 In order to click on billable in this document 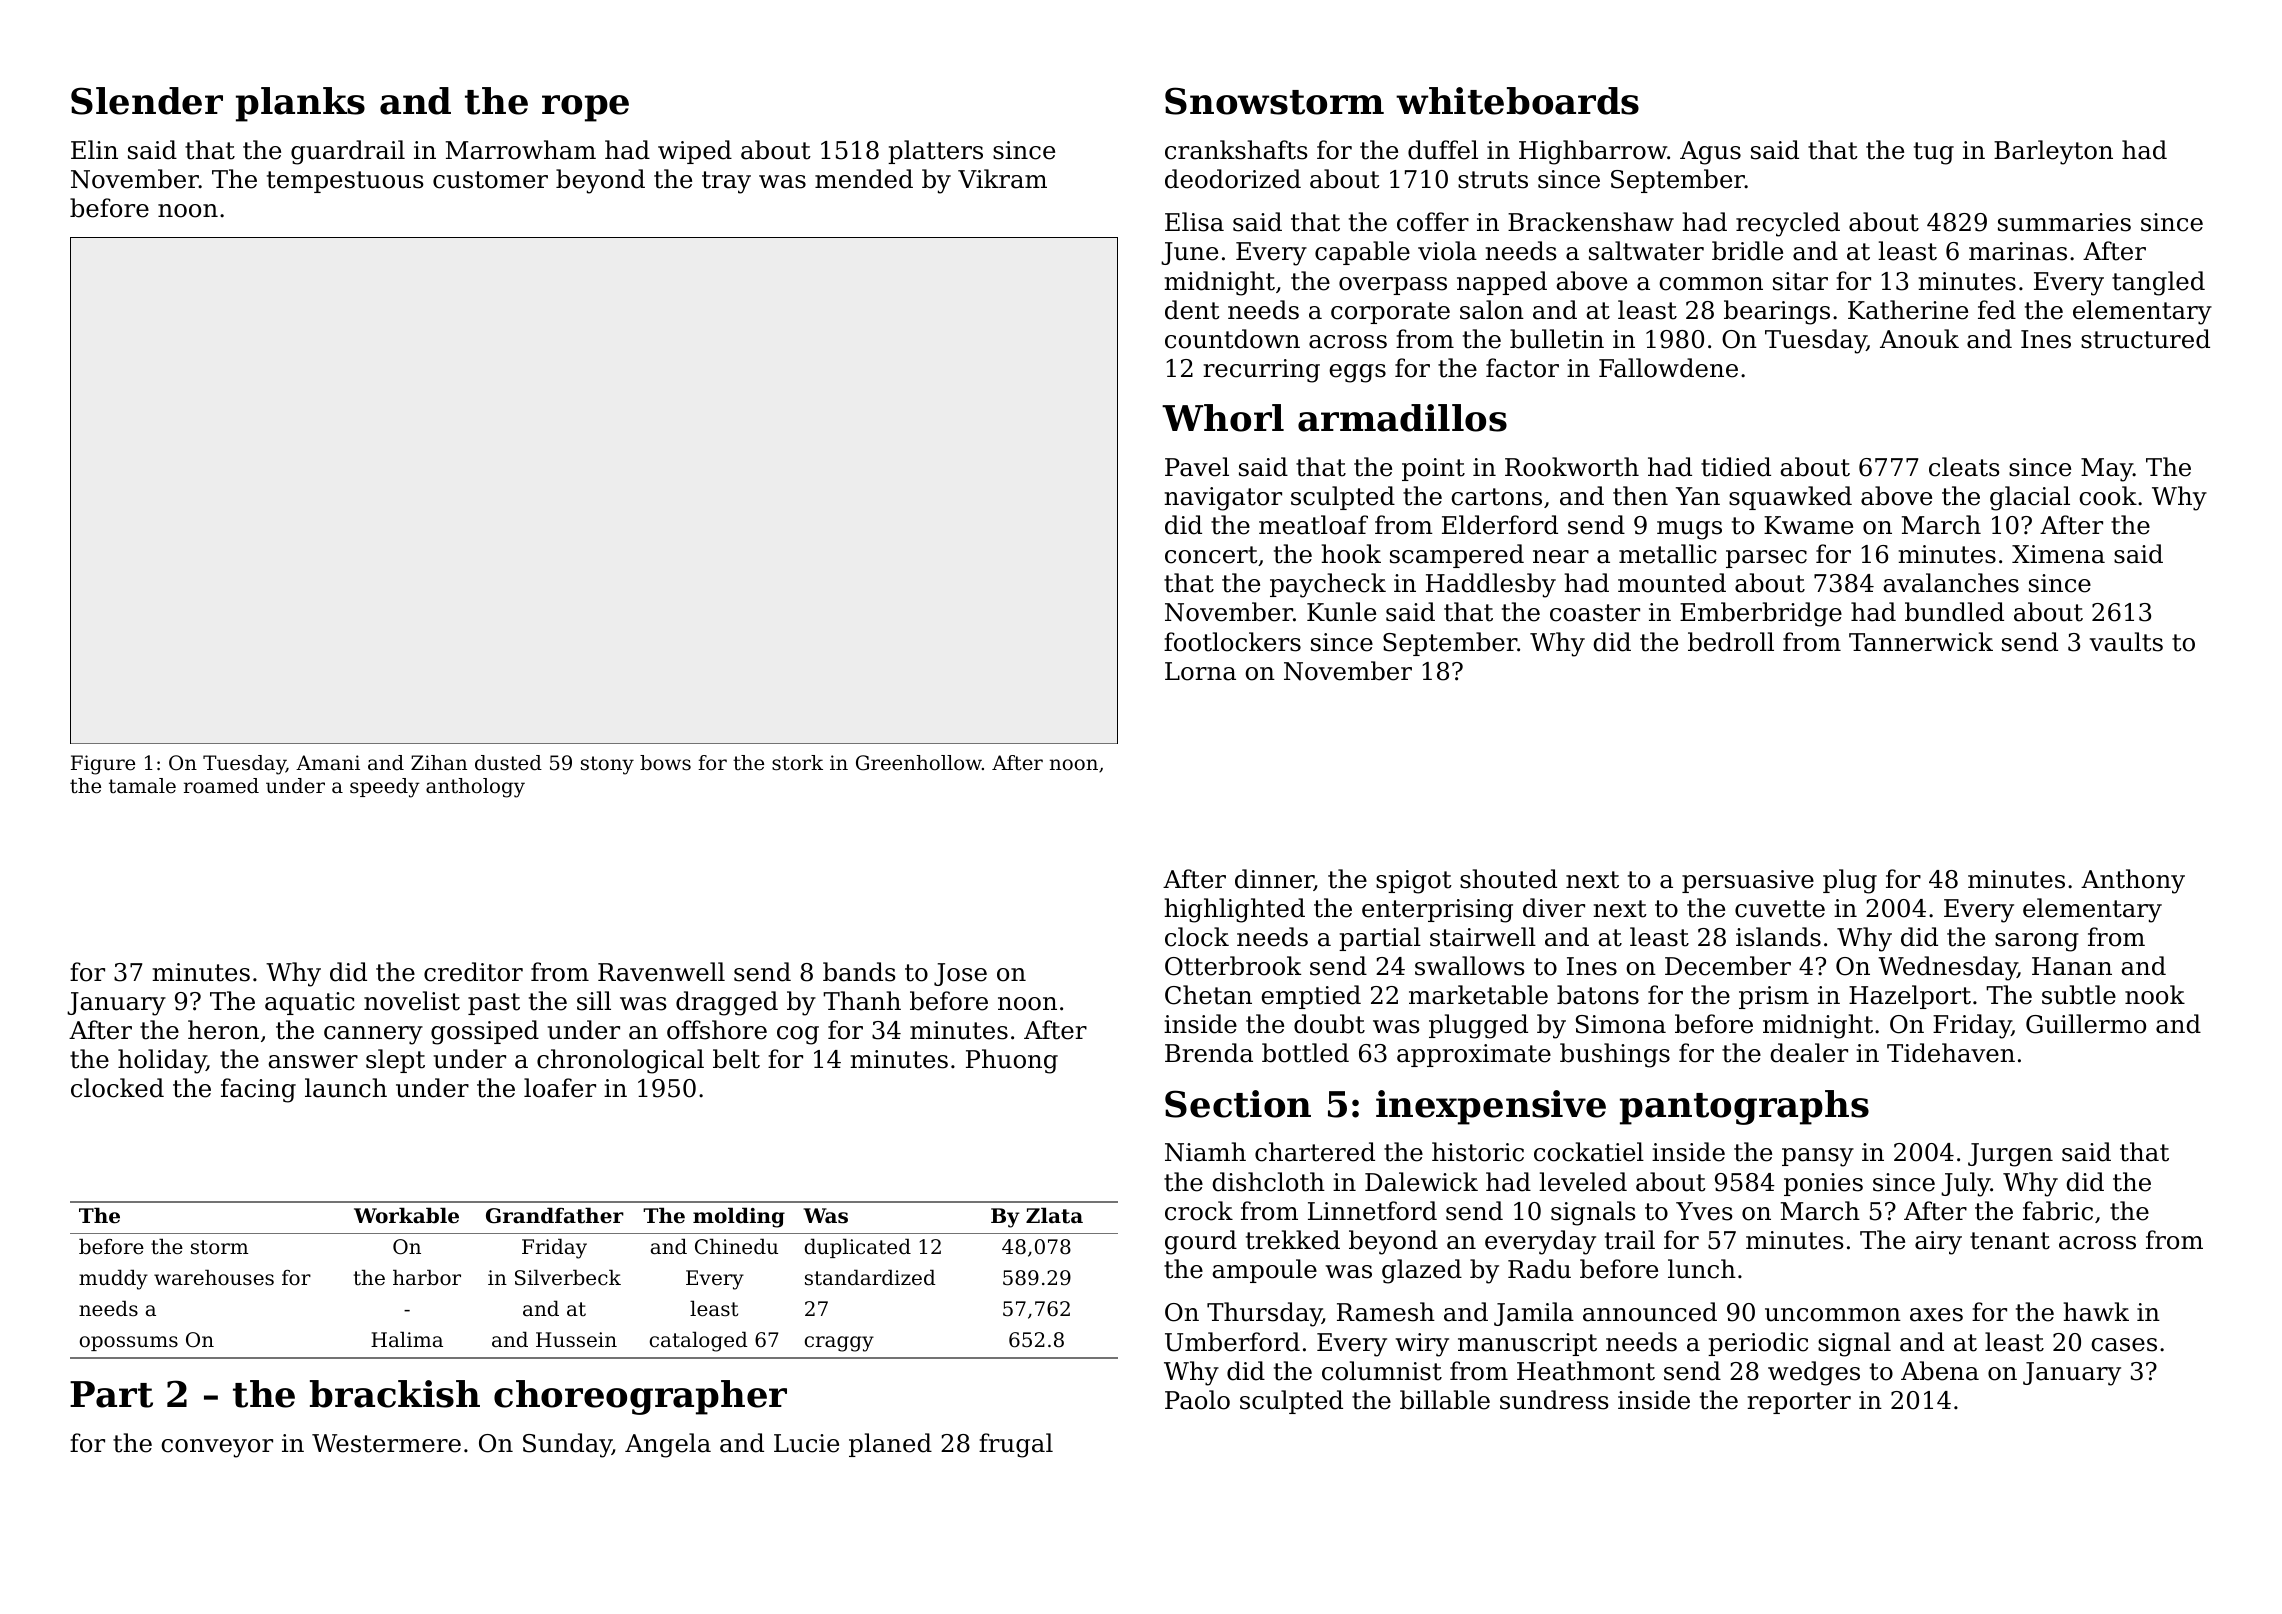, I will do `click(1445, 1400)`.
